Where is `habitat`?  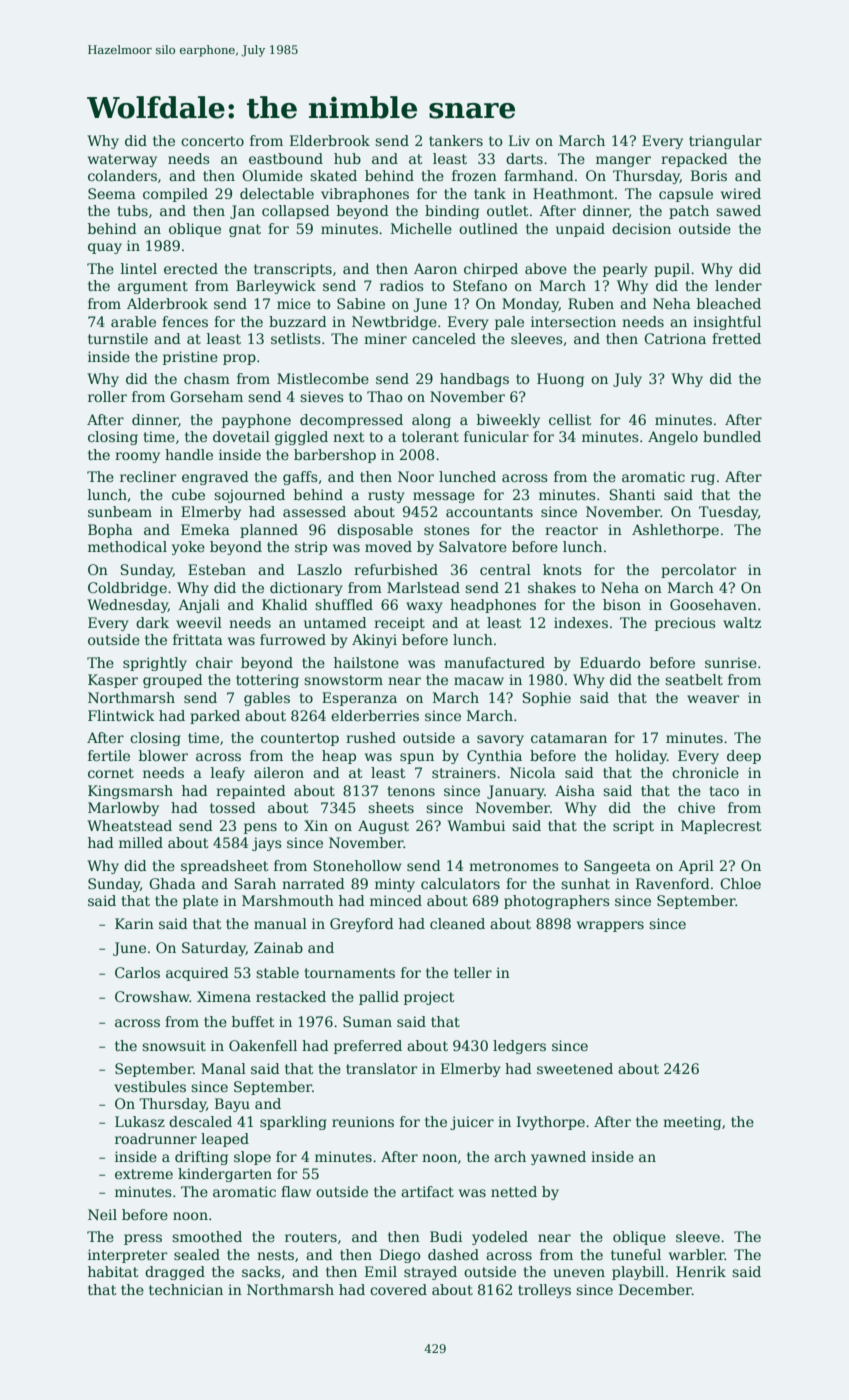
habitat is located at coordinates (113, 1271).
